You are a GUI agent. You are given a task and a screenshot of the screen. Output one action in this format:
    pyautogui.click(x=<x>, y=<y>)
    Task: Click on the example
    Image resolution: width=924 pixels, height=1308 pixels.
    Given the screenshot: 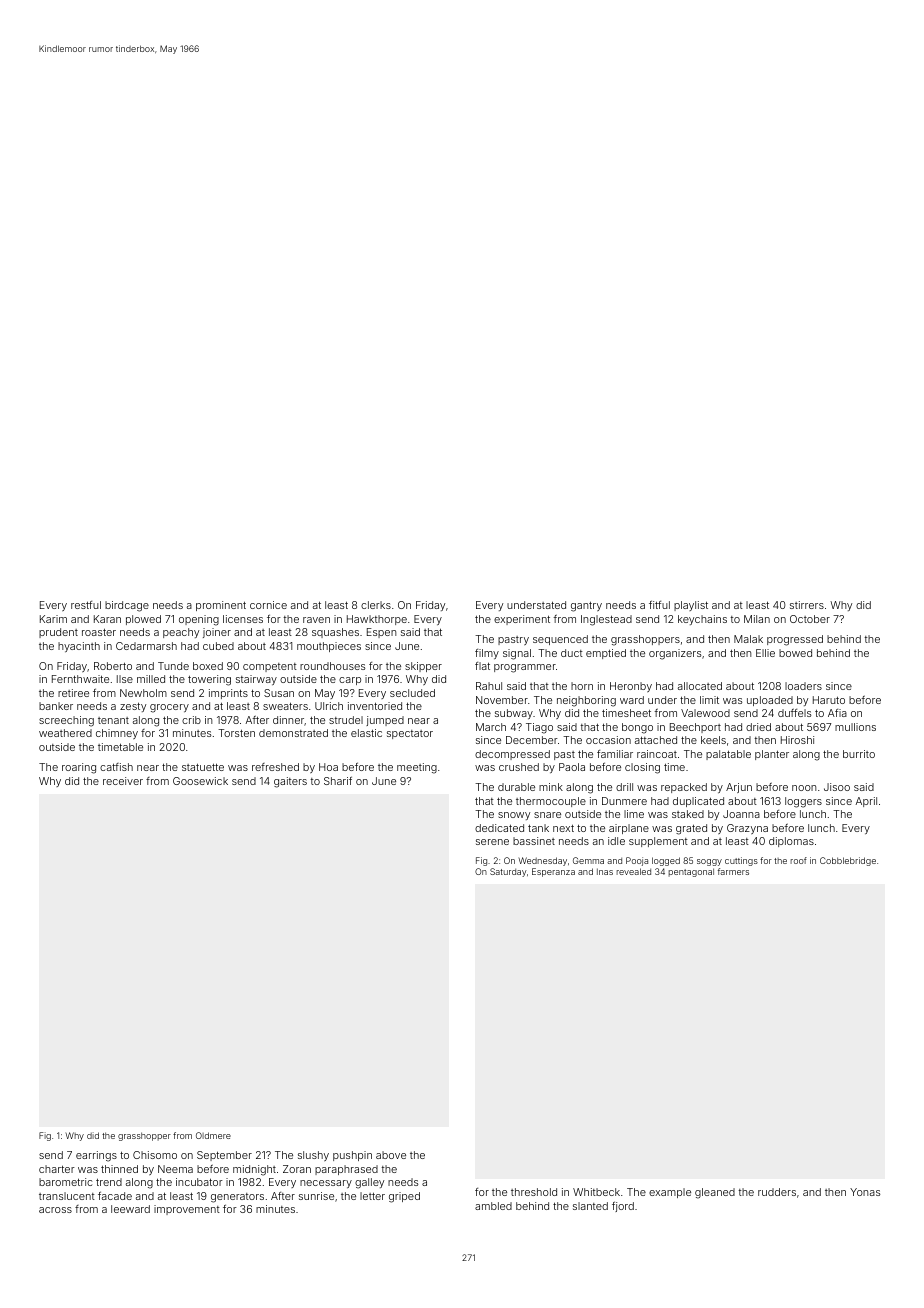 What is the action you would take?
    pyautogui.click(x=670, y=1193)
